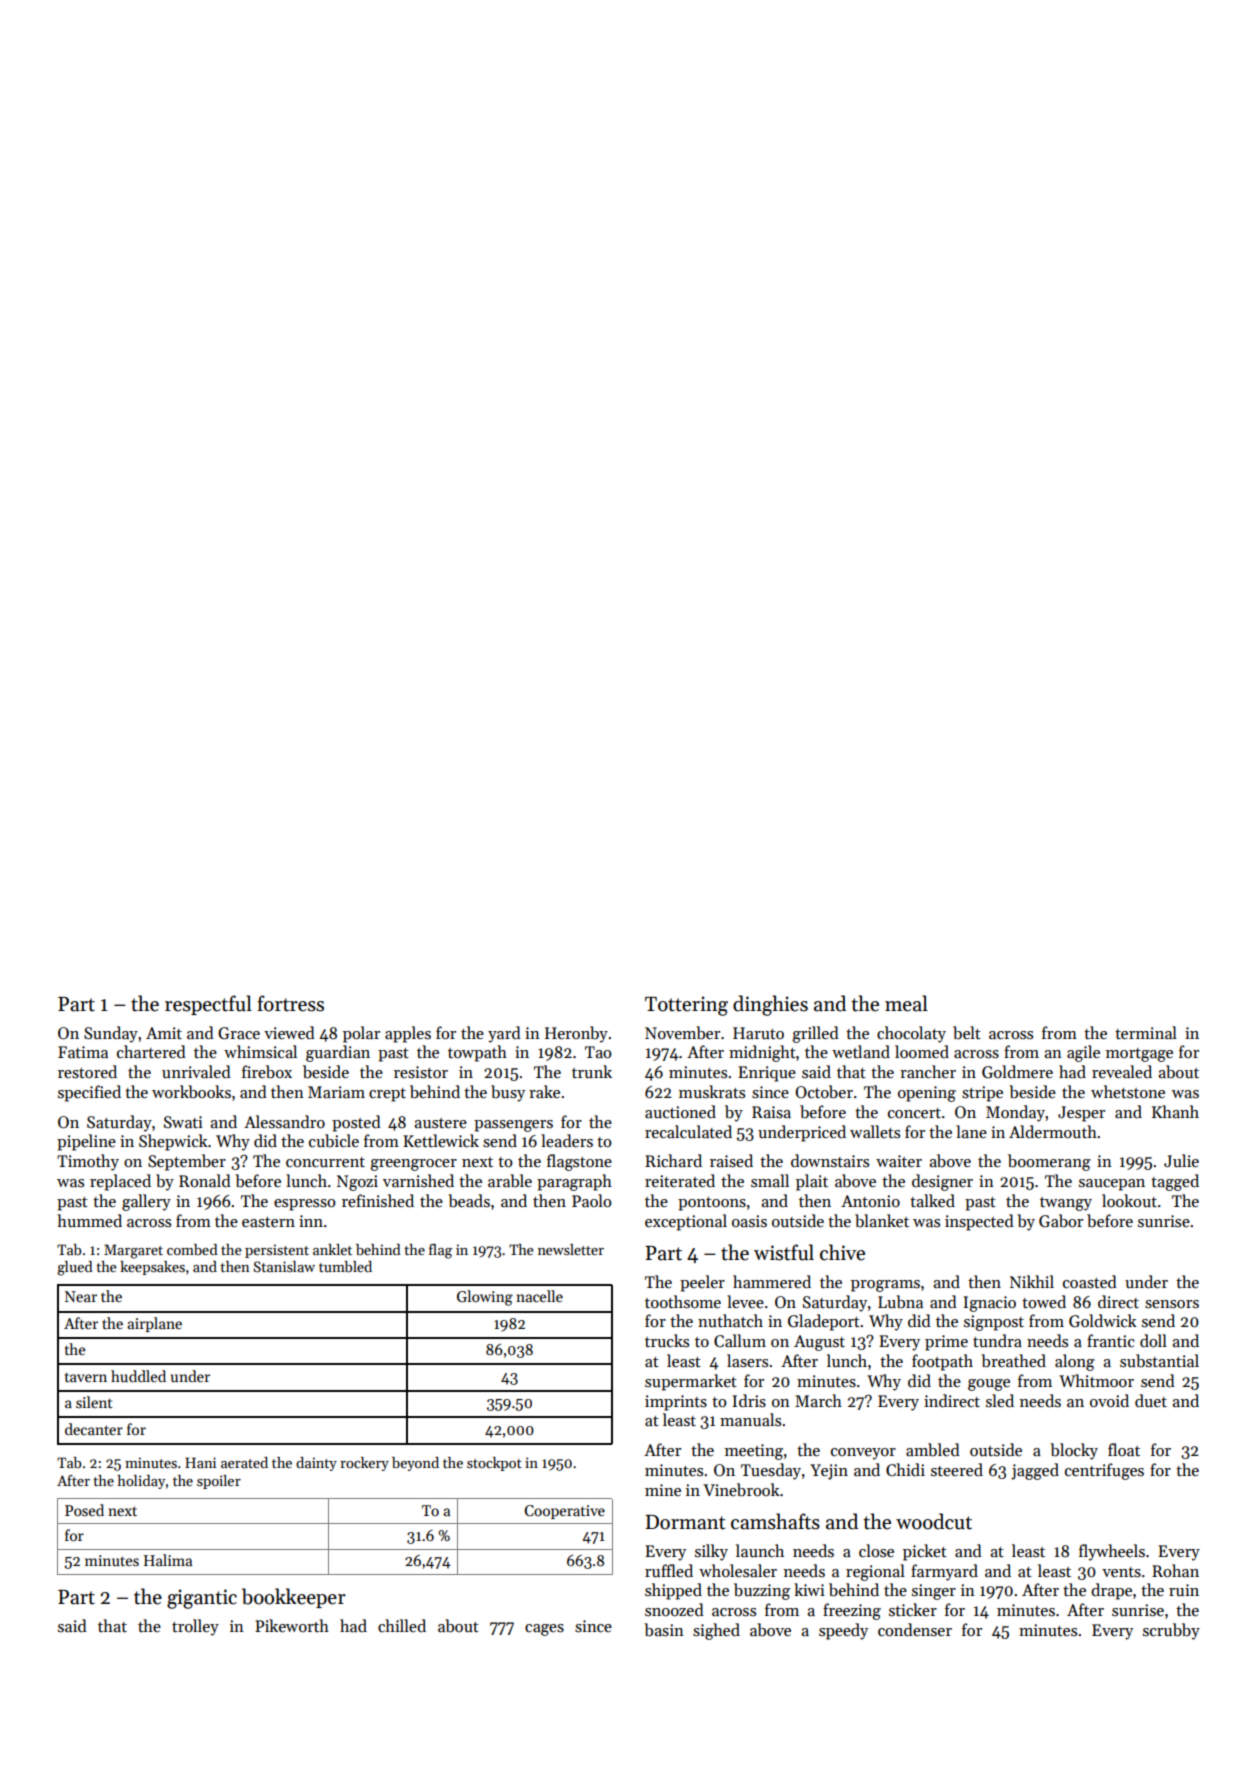 This image has height=1778, width=1257. What do you see at coordinates (168, 1560) in the image?
I see `Halima` at bounding box center [168, 1560].
